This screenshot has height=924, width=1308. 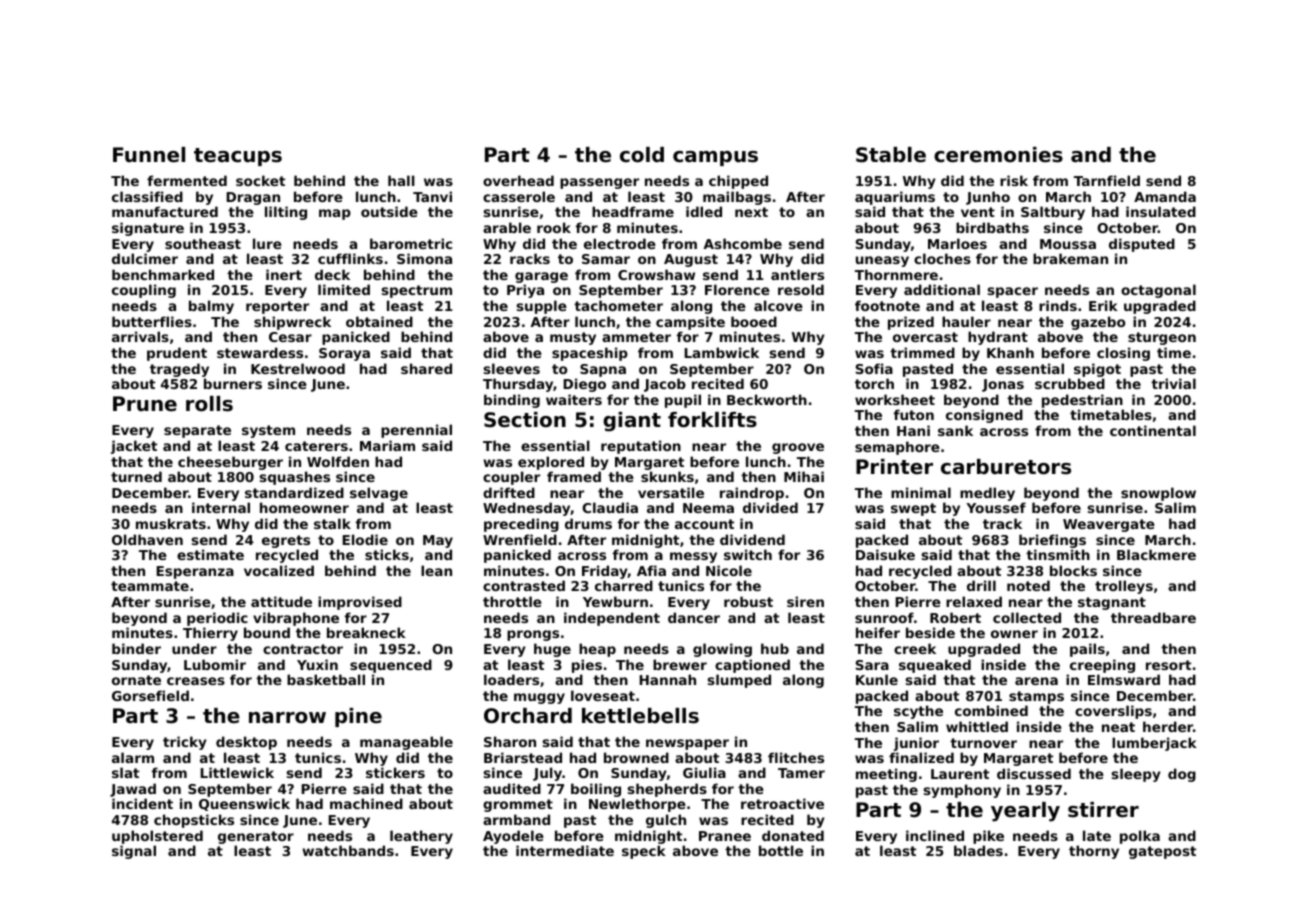 What do you see at coordinates (644, 852) in the screenshot?
I see `speck` at bounding box center [644, 852].
